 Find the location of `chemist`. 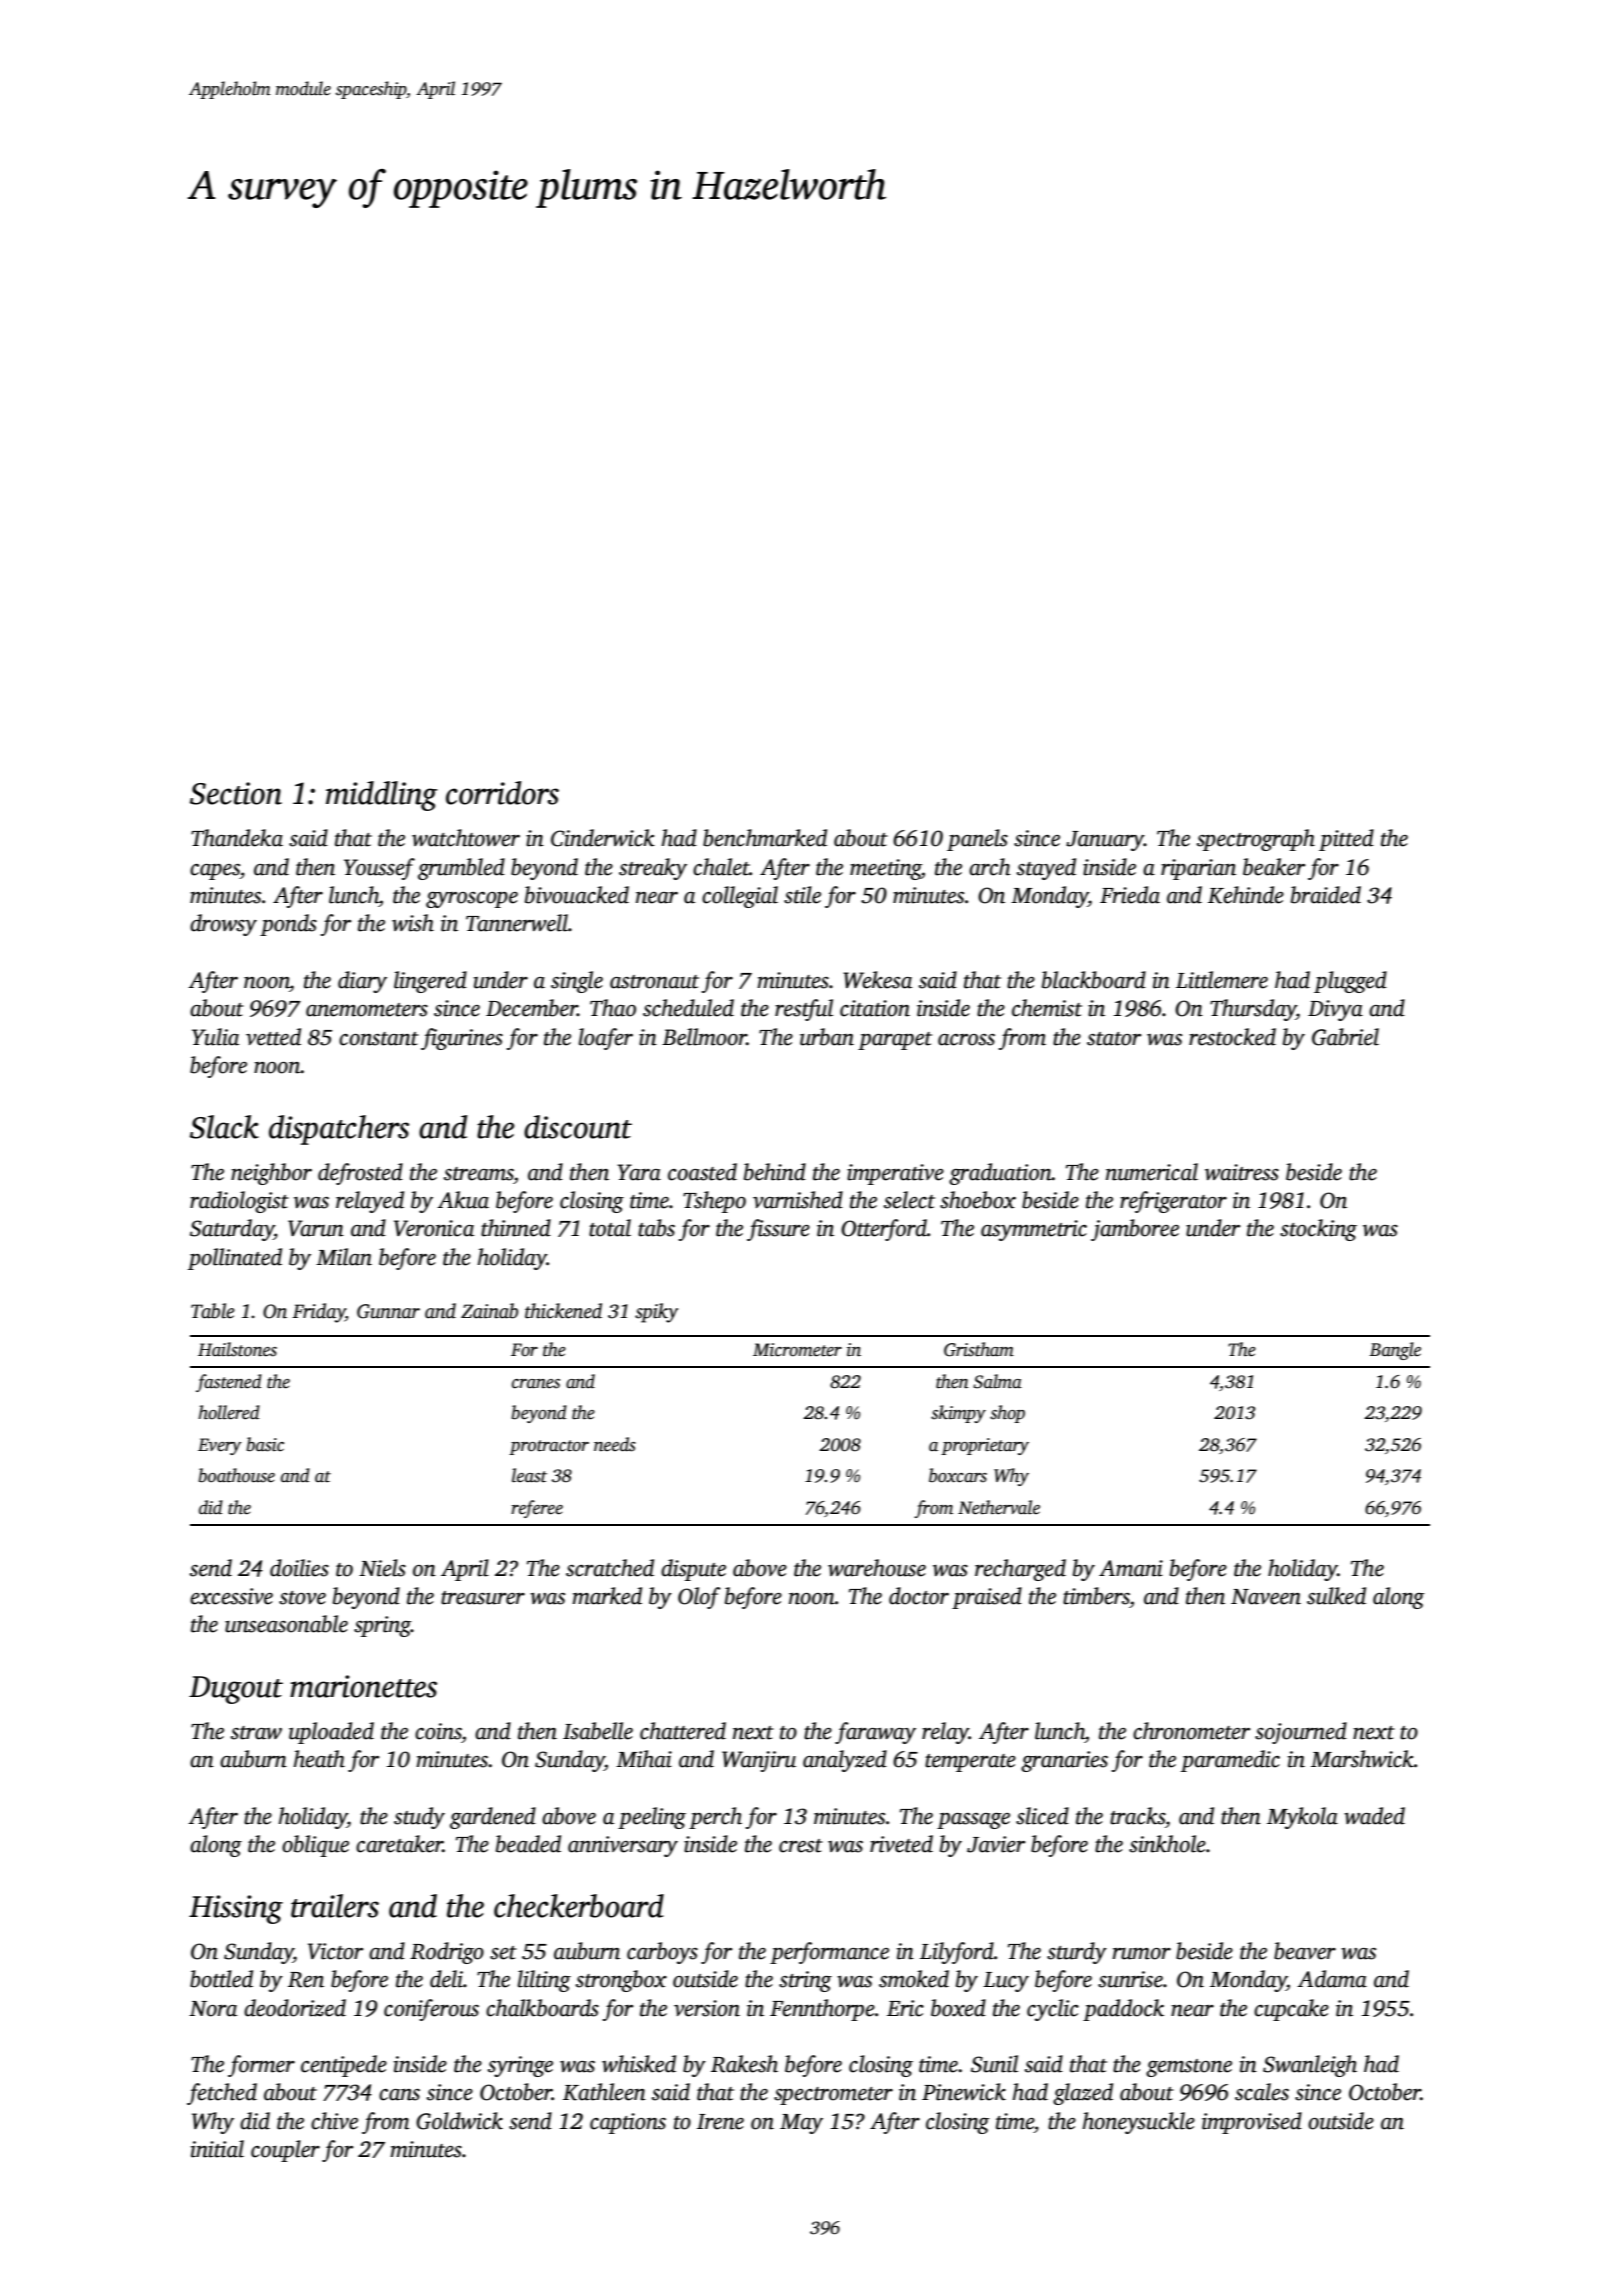

chemist is located at coordinates (1047, 1008).
